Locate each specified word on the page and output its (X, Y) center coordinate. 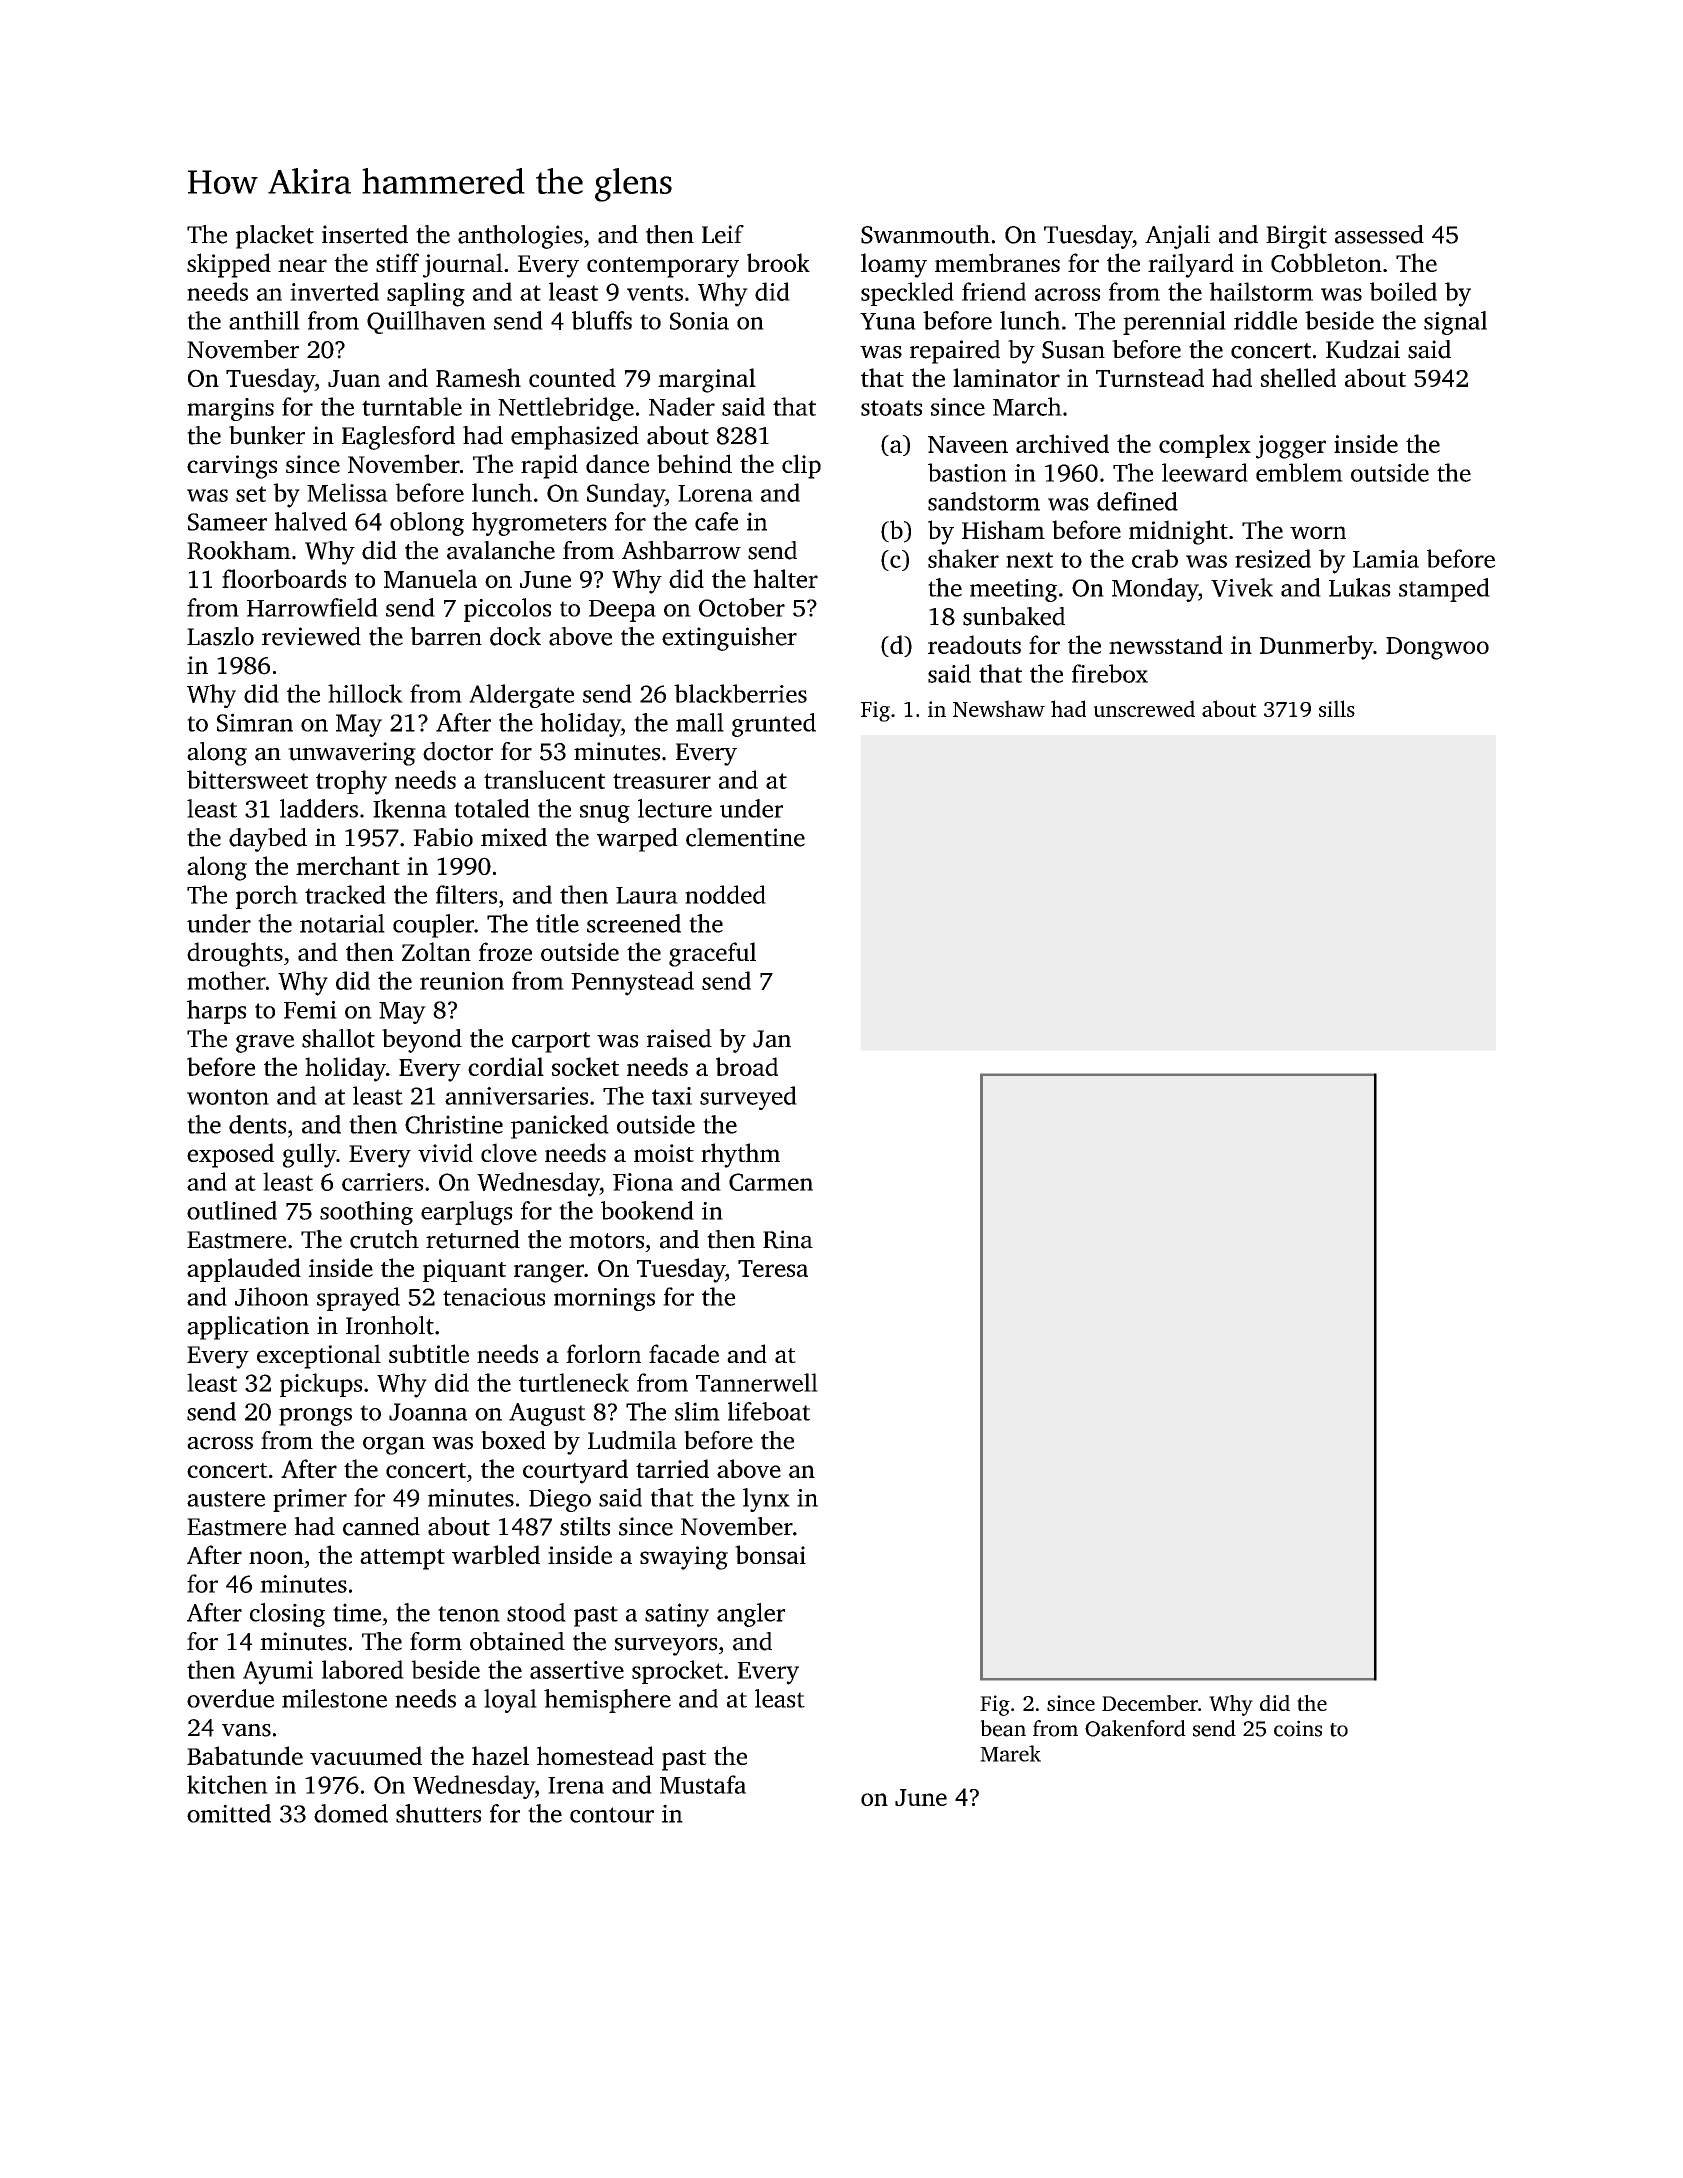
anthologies (520, 237)
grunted (774, 725)
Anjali (1177, 237)
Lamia (1386, 559)
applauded (244, 1270)
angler (751, 1615)
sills (1337, 708)
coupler (433, 926)
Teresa (773, 1268)
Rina (788, 1239)
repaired (955, 352)
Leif (723, 234)
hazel (500, 1755)
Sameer (227, 522)
